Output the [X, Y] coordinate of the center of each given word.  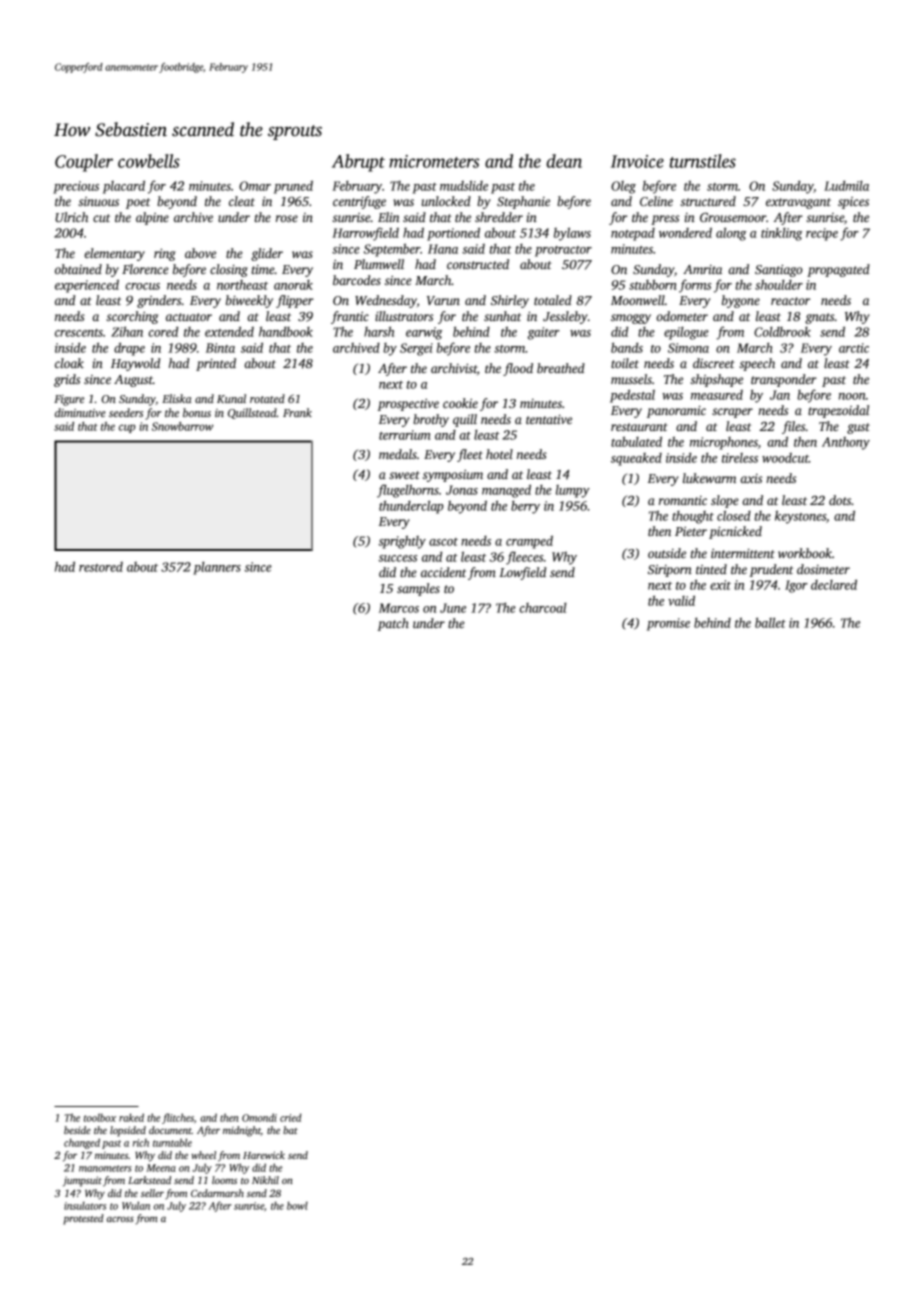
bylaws [572, 234]
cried [291, 1117]
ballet [770, 622]
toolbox [100, 1117]
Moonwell [638, 300]
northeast [242, 285]
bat [290, 1130]
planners [217, 568]
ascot [443, 542]
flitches [178, 1118]
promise [668, 624]
